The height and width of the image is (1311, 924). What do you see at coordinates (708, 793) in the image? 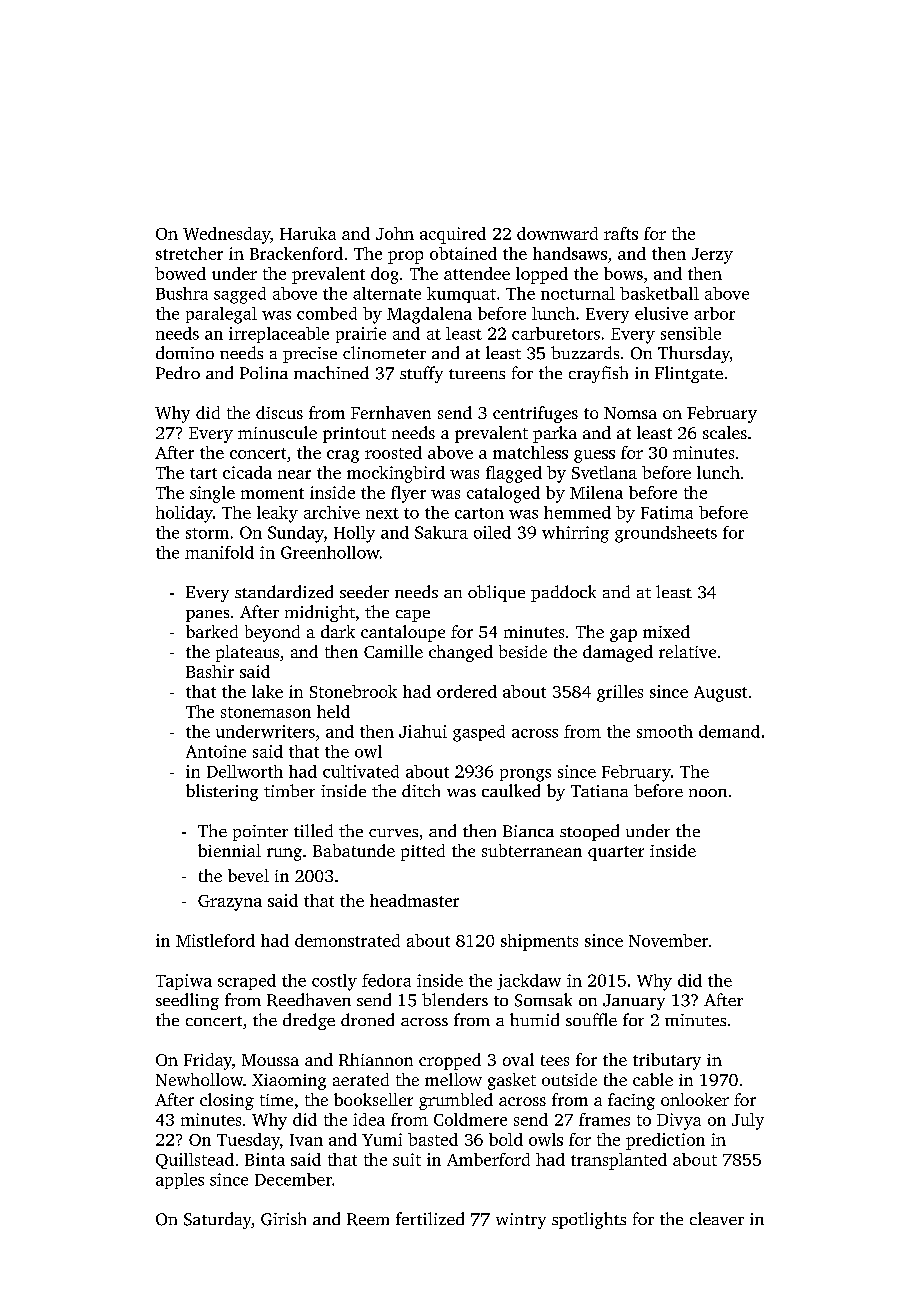
I see `noon` at bounding box center [708, 793].
